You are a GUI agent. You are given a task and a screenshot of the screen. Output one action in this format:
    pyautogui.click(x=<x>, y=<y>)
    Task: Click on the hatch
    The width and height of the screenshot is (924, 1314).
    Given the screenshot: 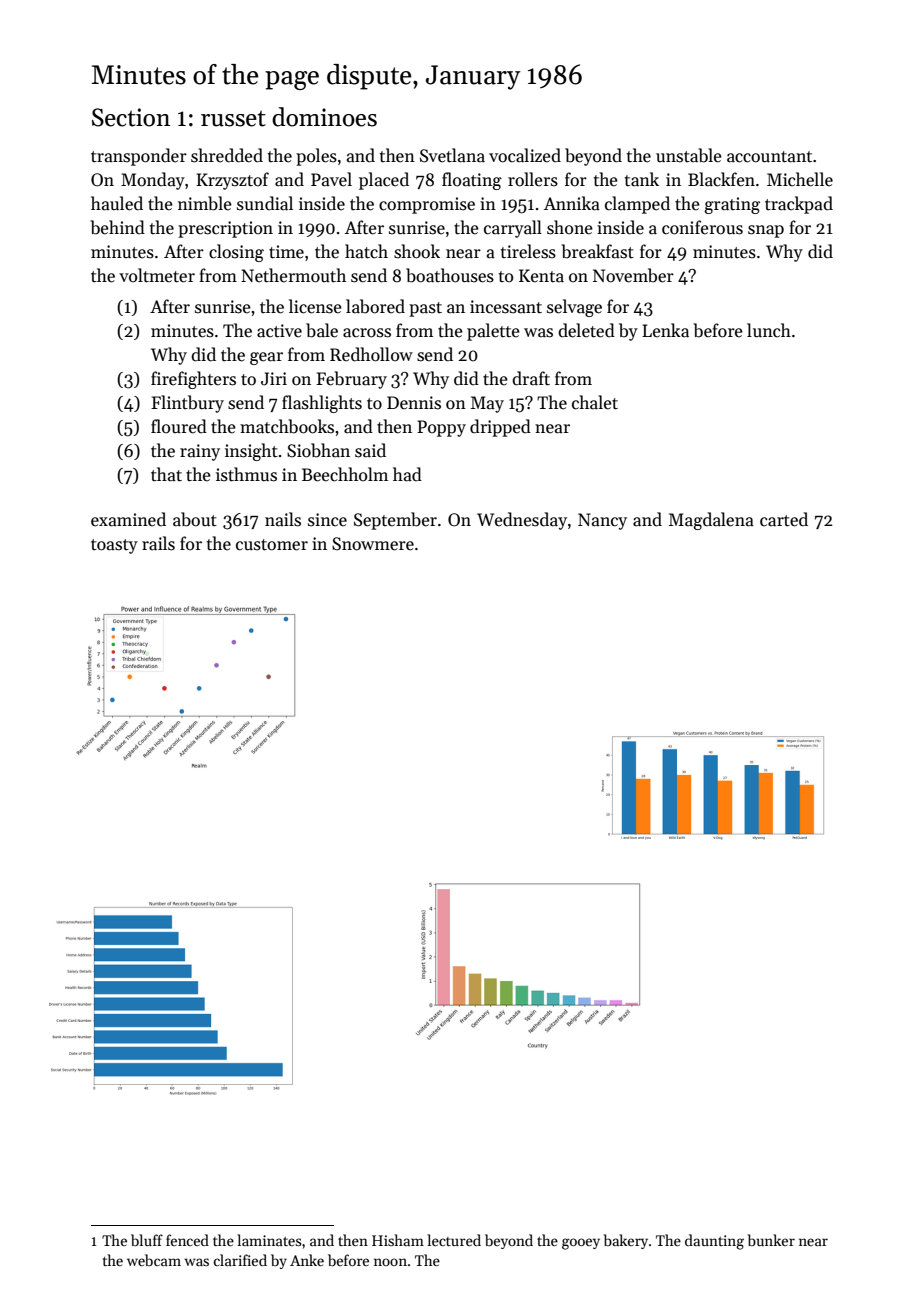 What is the action you would take?
    pyautogui.click(x=366, y=251)
